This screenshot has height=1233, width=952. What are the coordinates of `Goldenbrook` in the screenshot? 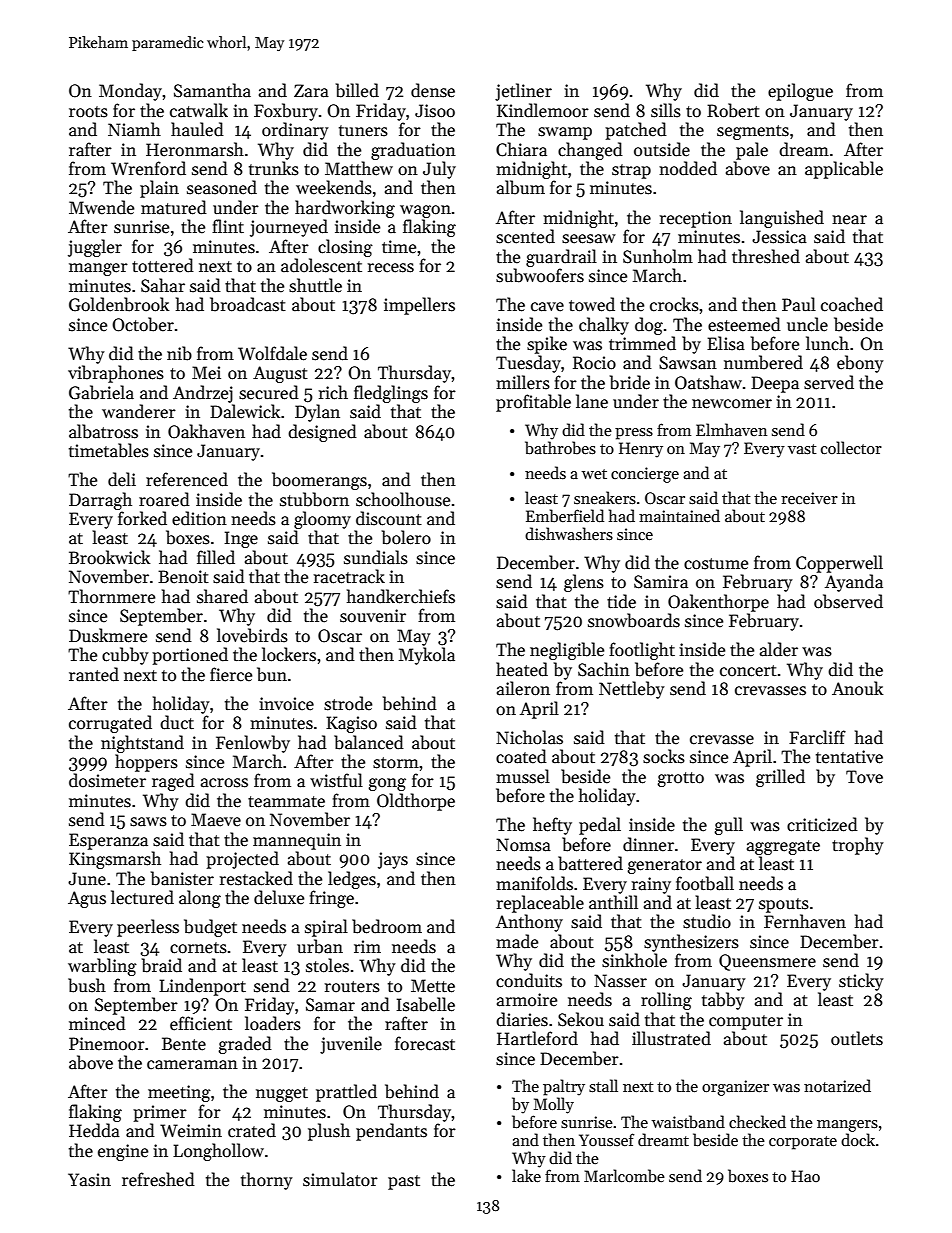 It's located at (119, 304).
